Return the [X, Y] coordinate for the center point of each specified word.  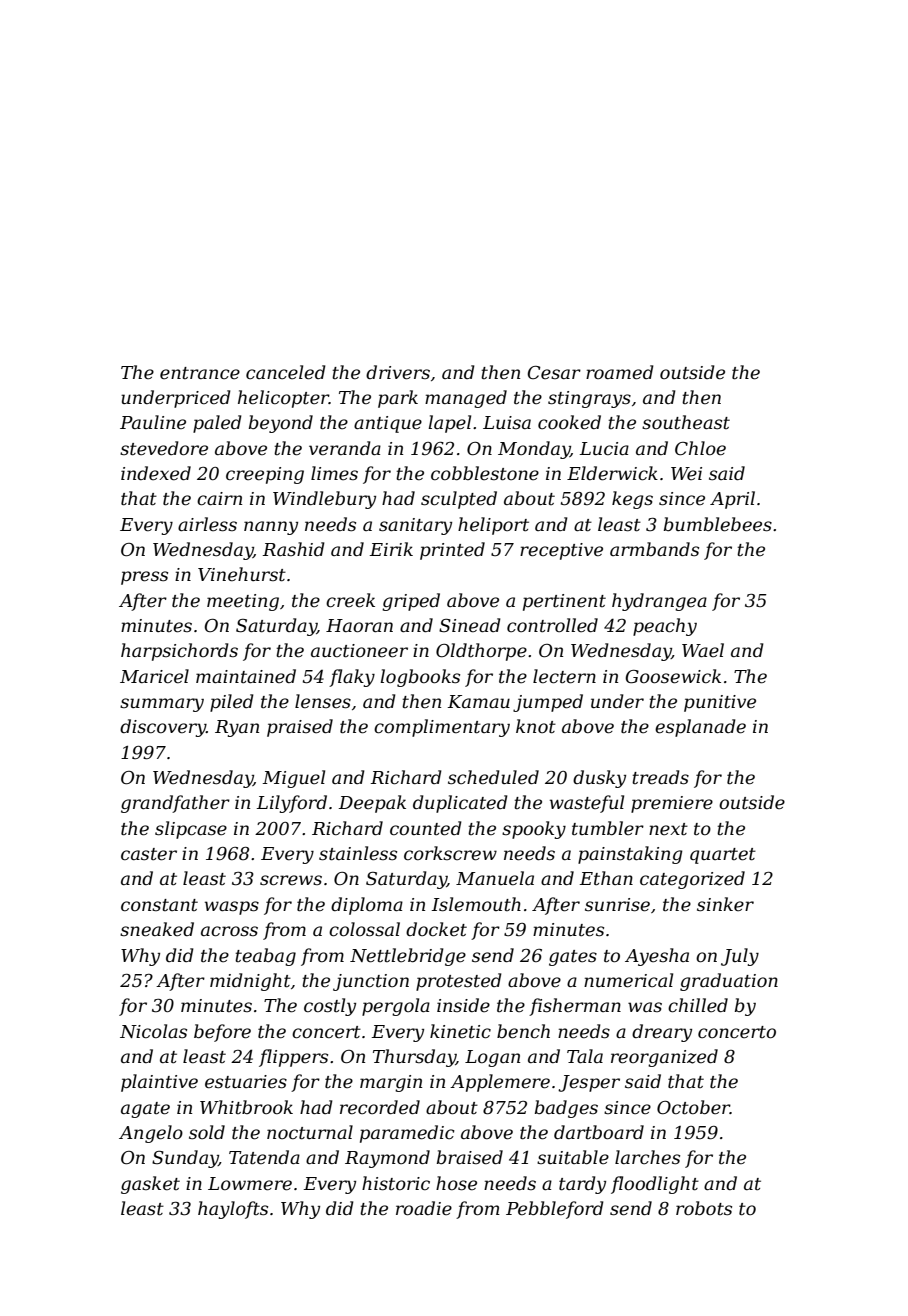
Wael [703, 650]
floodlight [655, 1185]
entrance [200, 373]
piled [232, 703]
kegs [632, 500]
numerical [628, 980]
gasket [150, 1185]
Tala [585, 1056]
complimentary [442, 728]
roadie [424, 1208]
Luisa [507, 422]
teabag [265, 957]
